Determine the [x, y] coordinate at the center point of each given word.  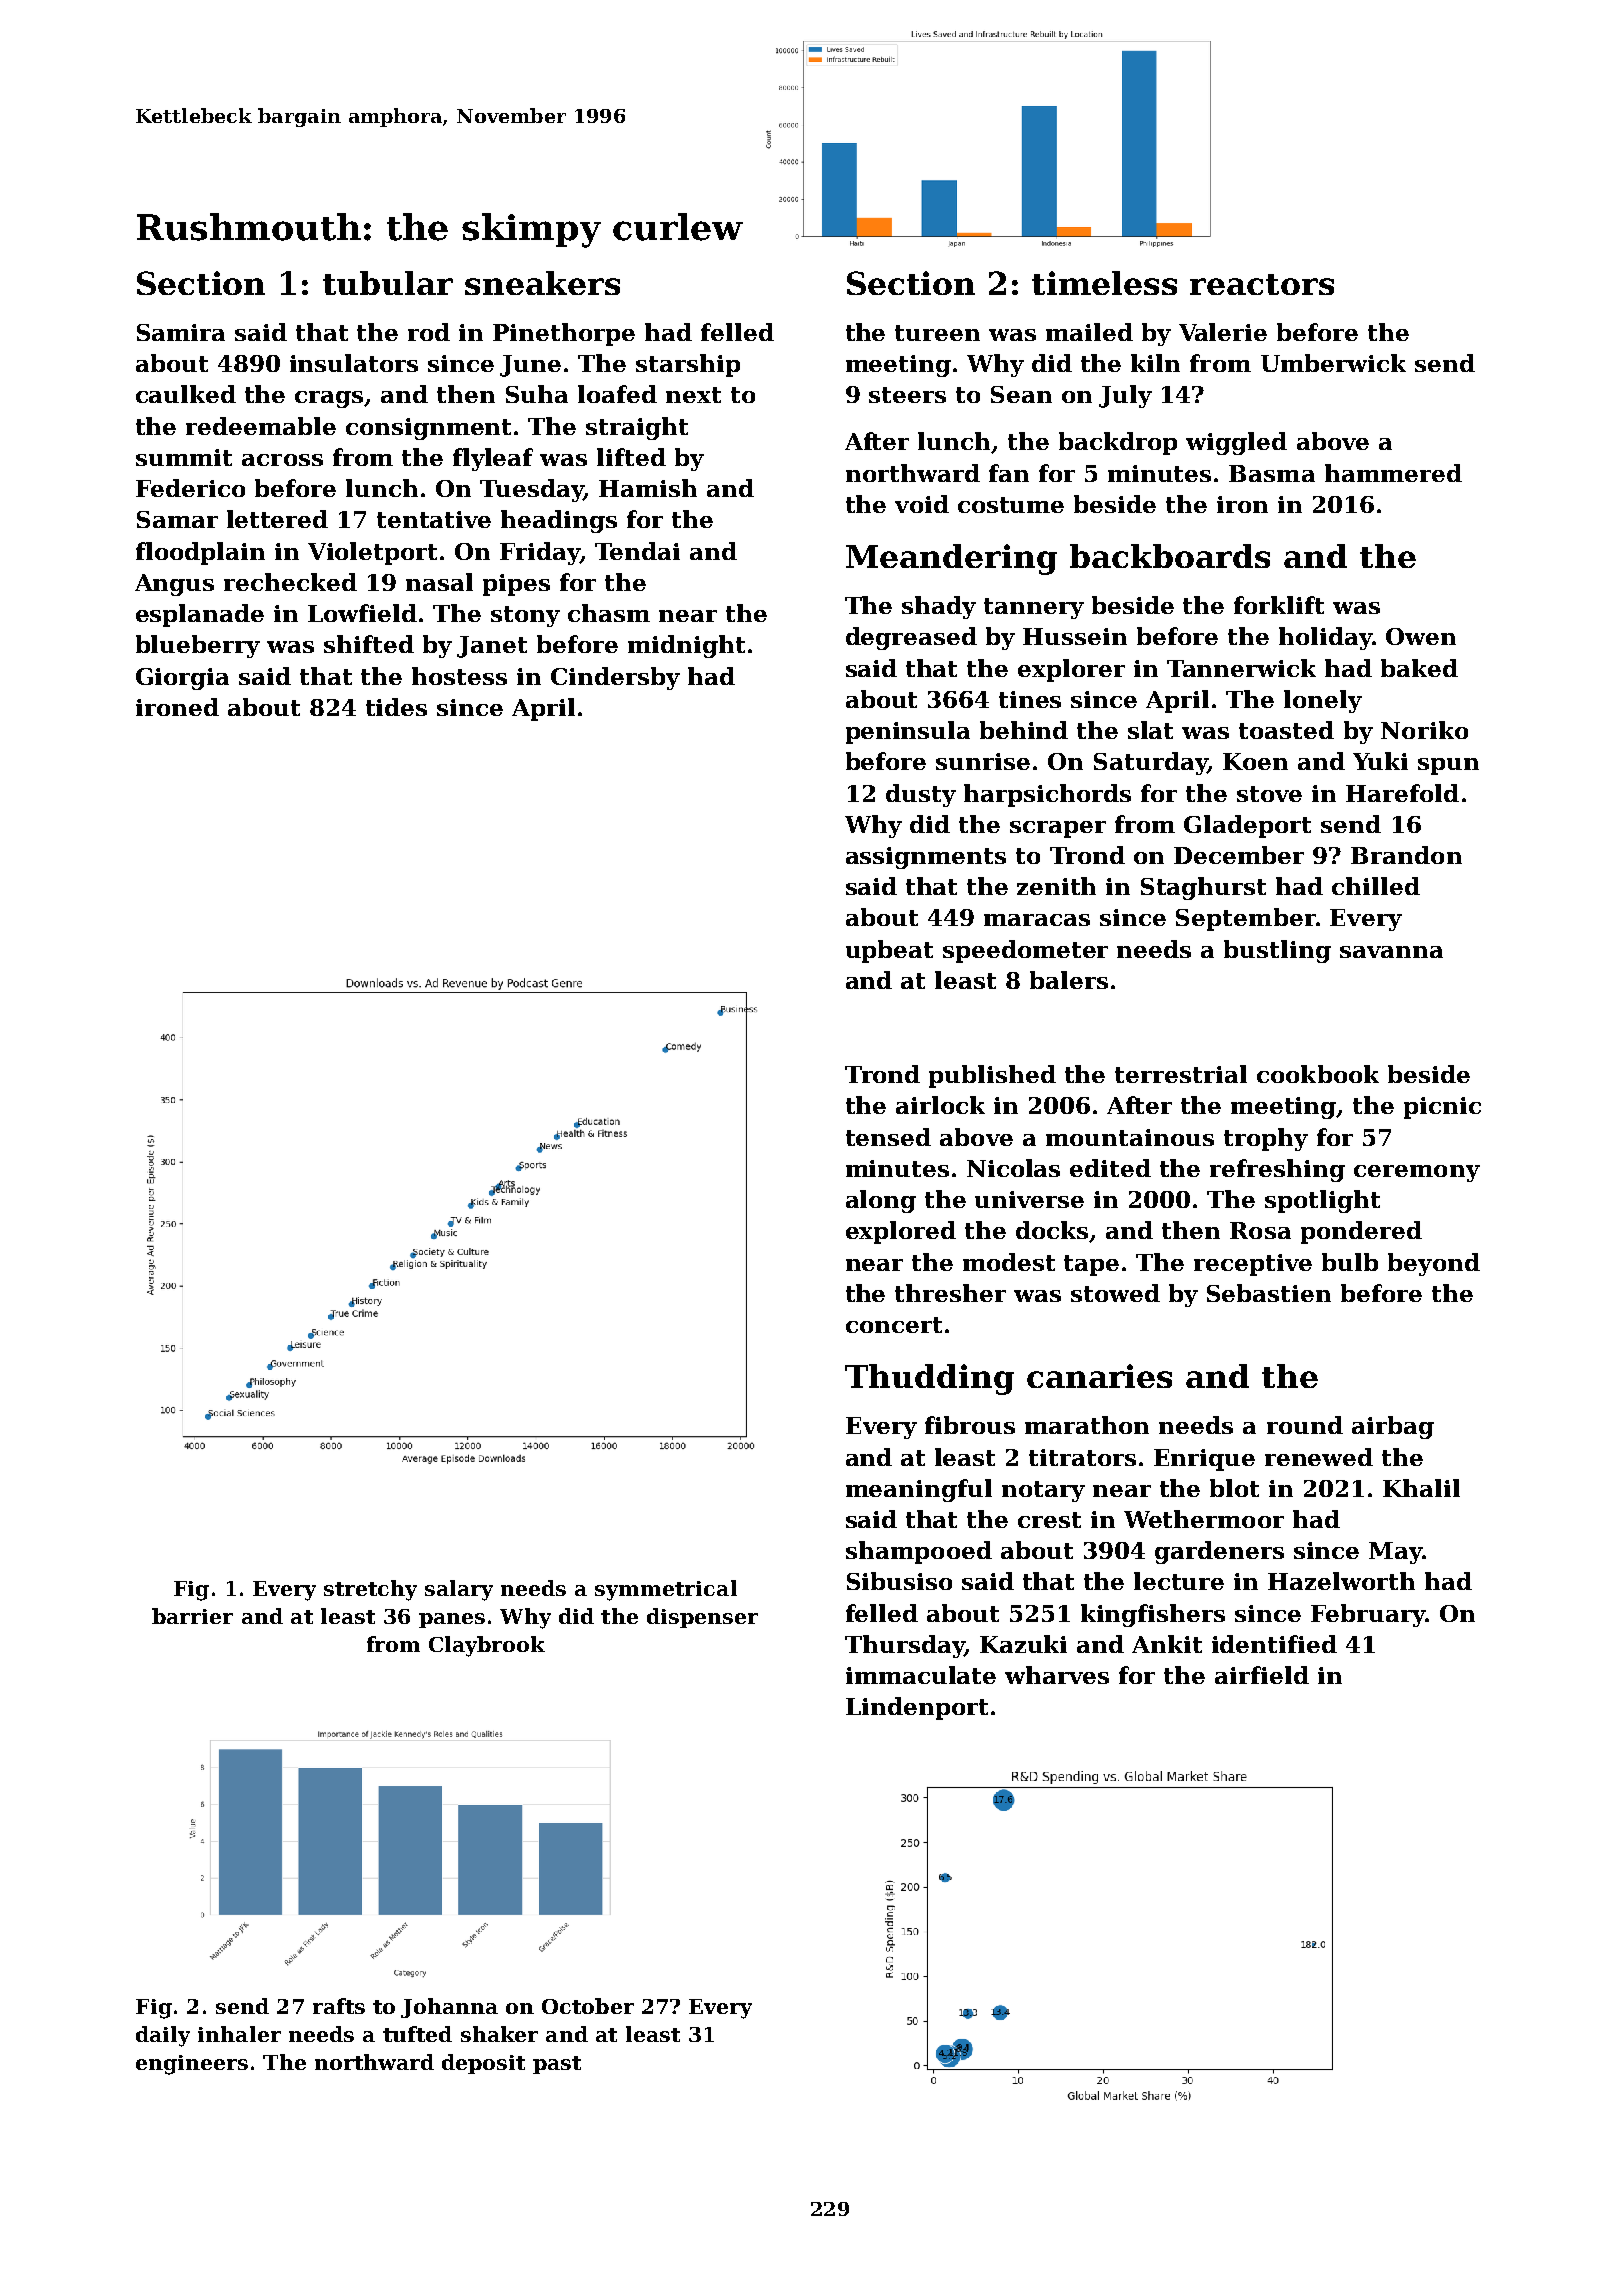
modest [1009, 1262]
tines [1030, 699]
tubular [388, 283]
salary [459, 1590]
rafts [339, 2006]
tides [396, 707]
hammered [1393, 473]
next [693, 395]
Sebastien [1269, 1293]
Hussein [1075, 636]
